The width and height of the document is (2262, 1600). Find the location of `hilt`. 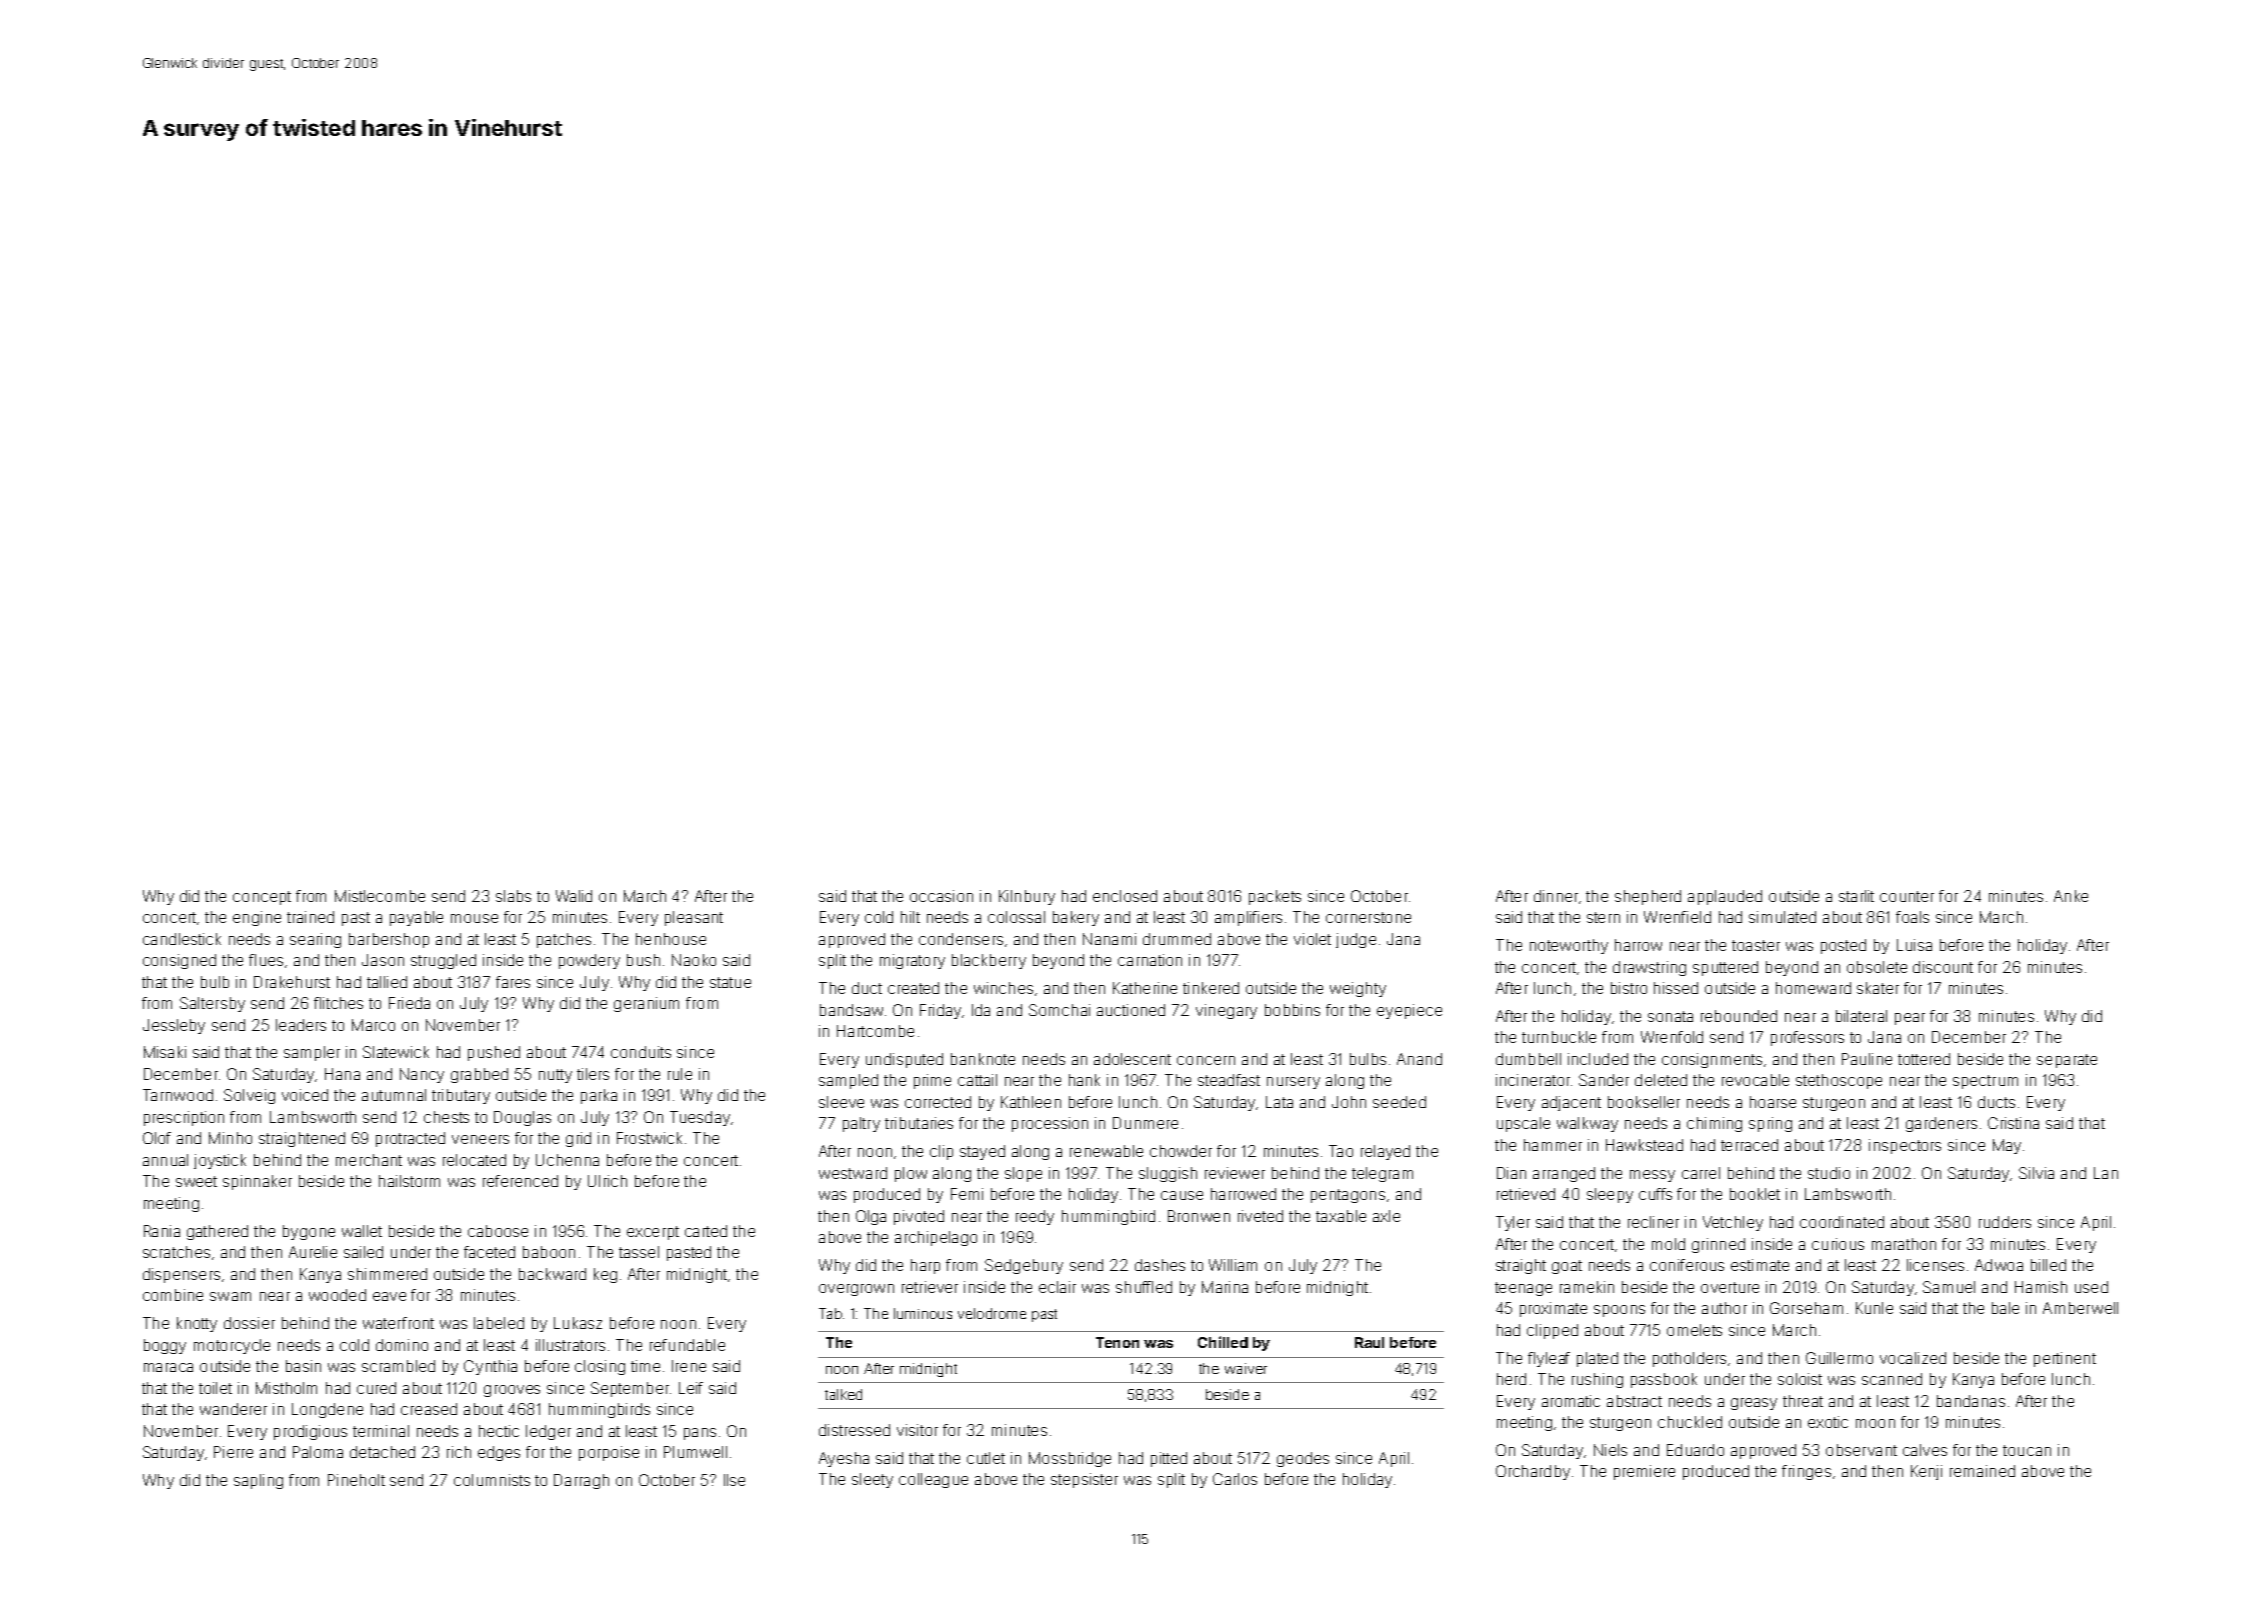

hilt is located at coordinates (910, 917).
